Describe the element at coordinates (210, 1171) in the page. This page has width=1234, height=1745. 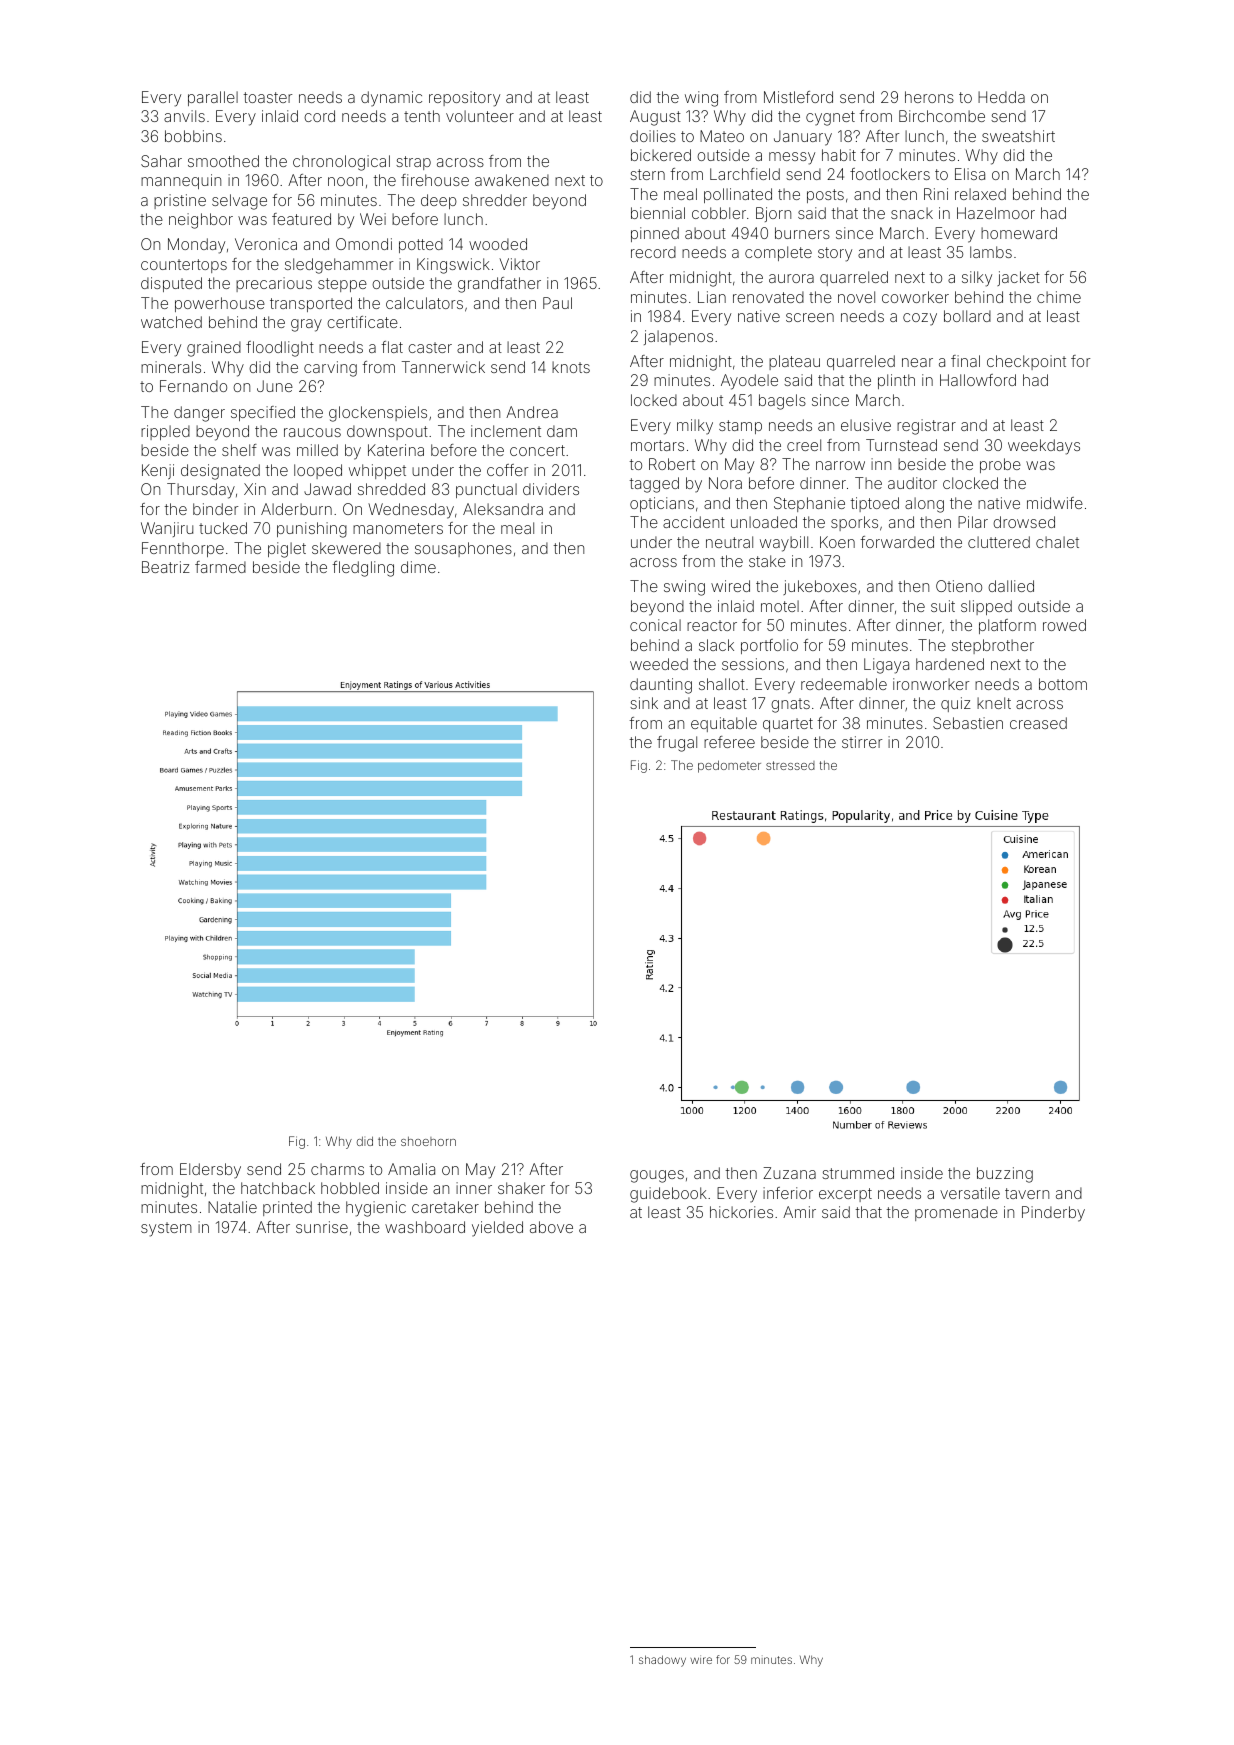
I see `Eldersby` at that location.
